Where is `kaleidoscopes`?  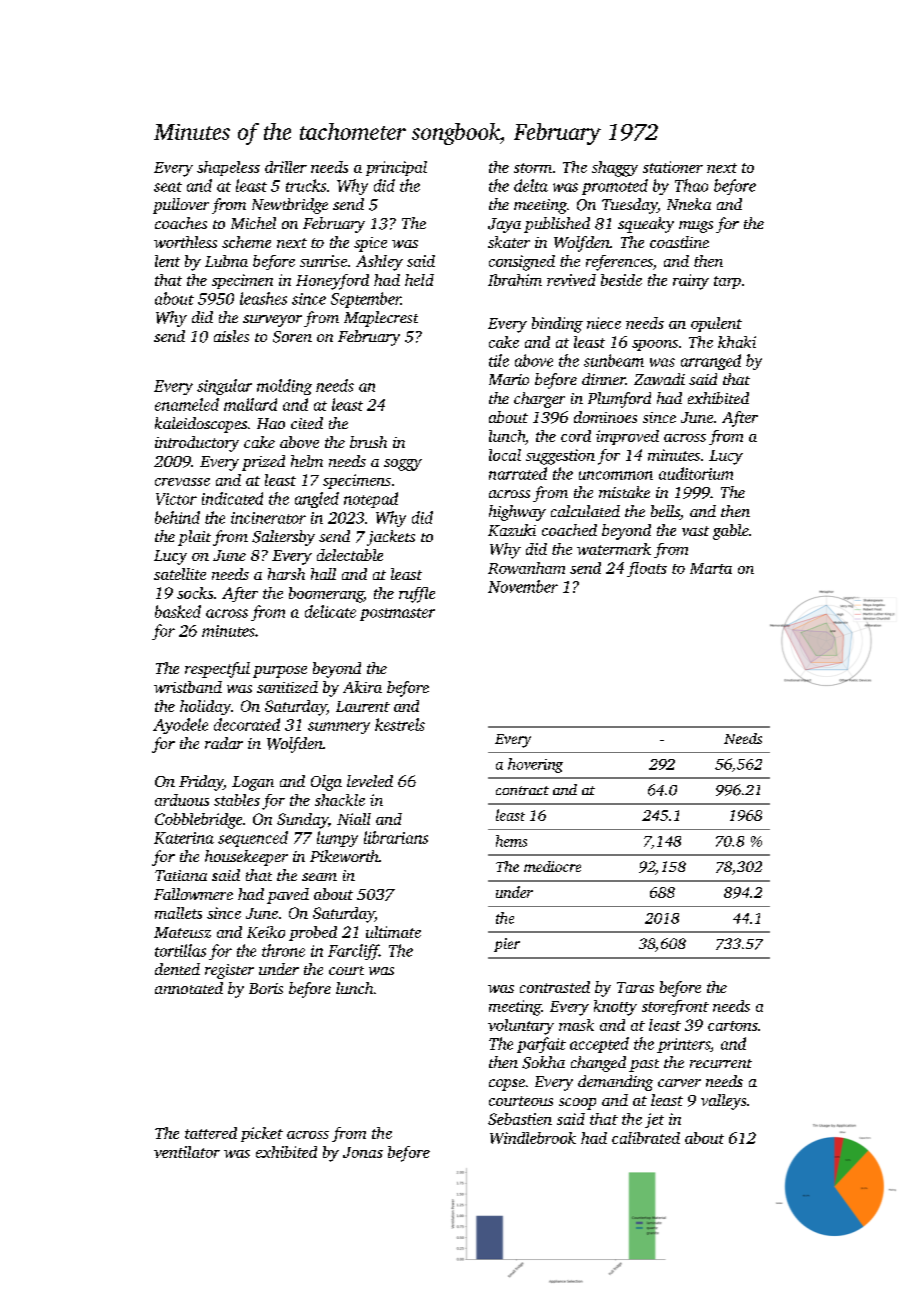 kaleidoscopes is located at coordinates (201, 425).
